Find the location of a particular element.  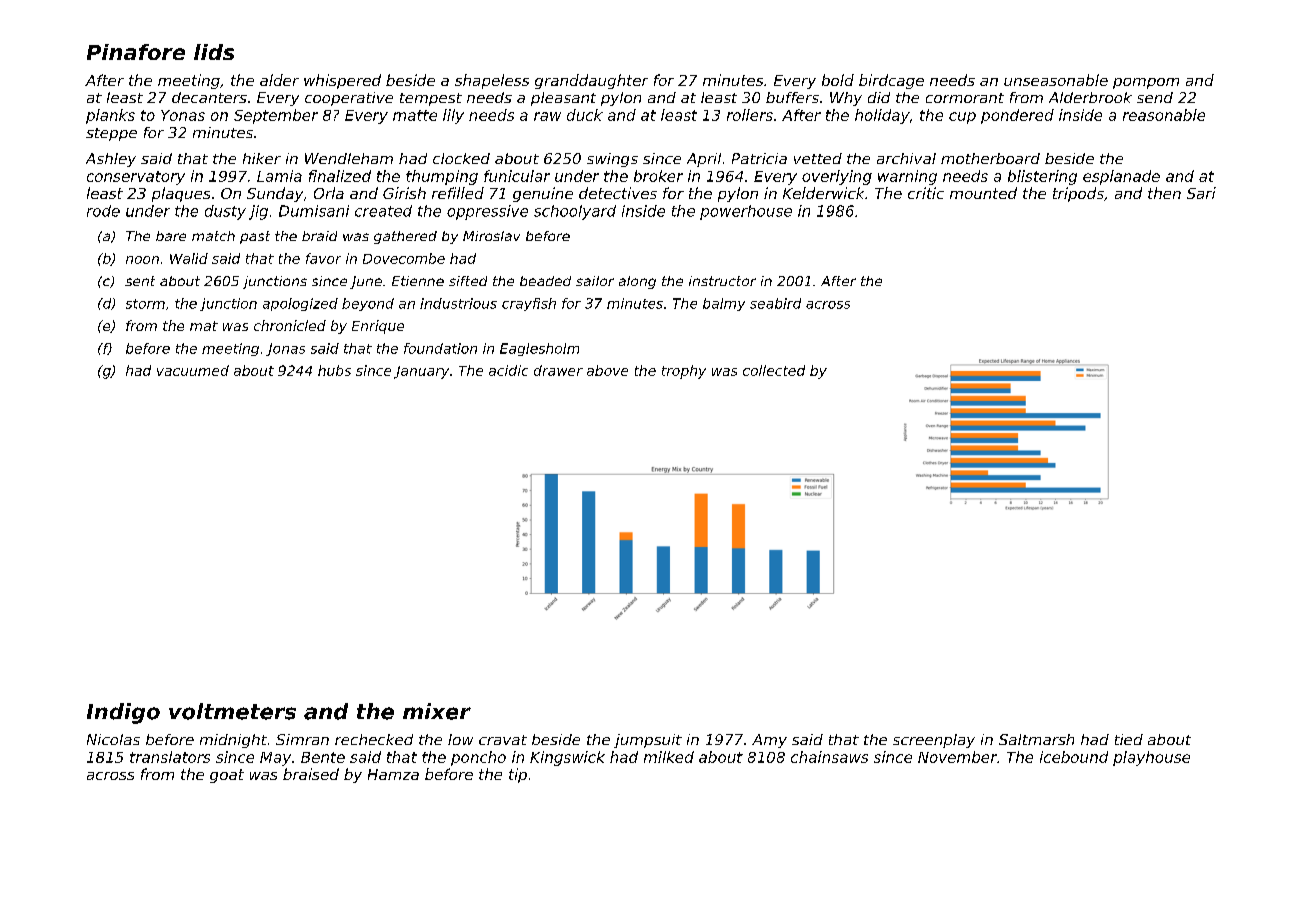

decanters is located at coordinates (209, 97).
